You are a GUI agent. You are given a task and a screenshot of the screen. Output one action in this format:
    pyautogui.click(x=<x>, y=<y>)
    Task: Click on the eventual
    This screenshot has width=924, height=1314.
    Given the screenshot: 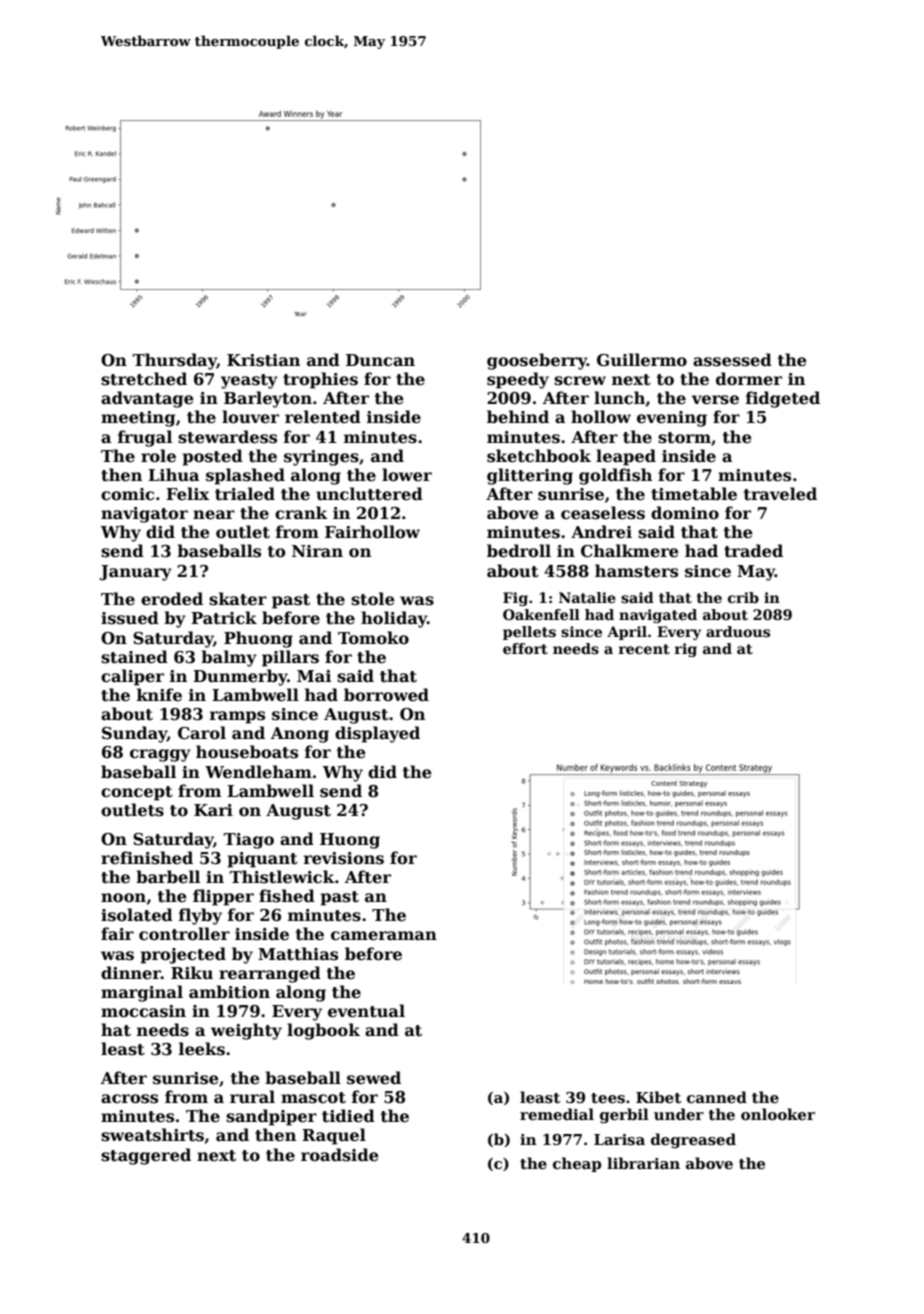 What is the action you would take?
    pyautogui.click(x=366, y=1011)
